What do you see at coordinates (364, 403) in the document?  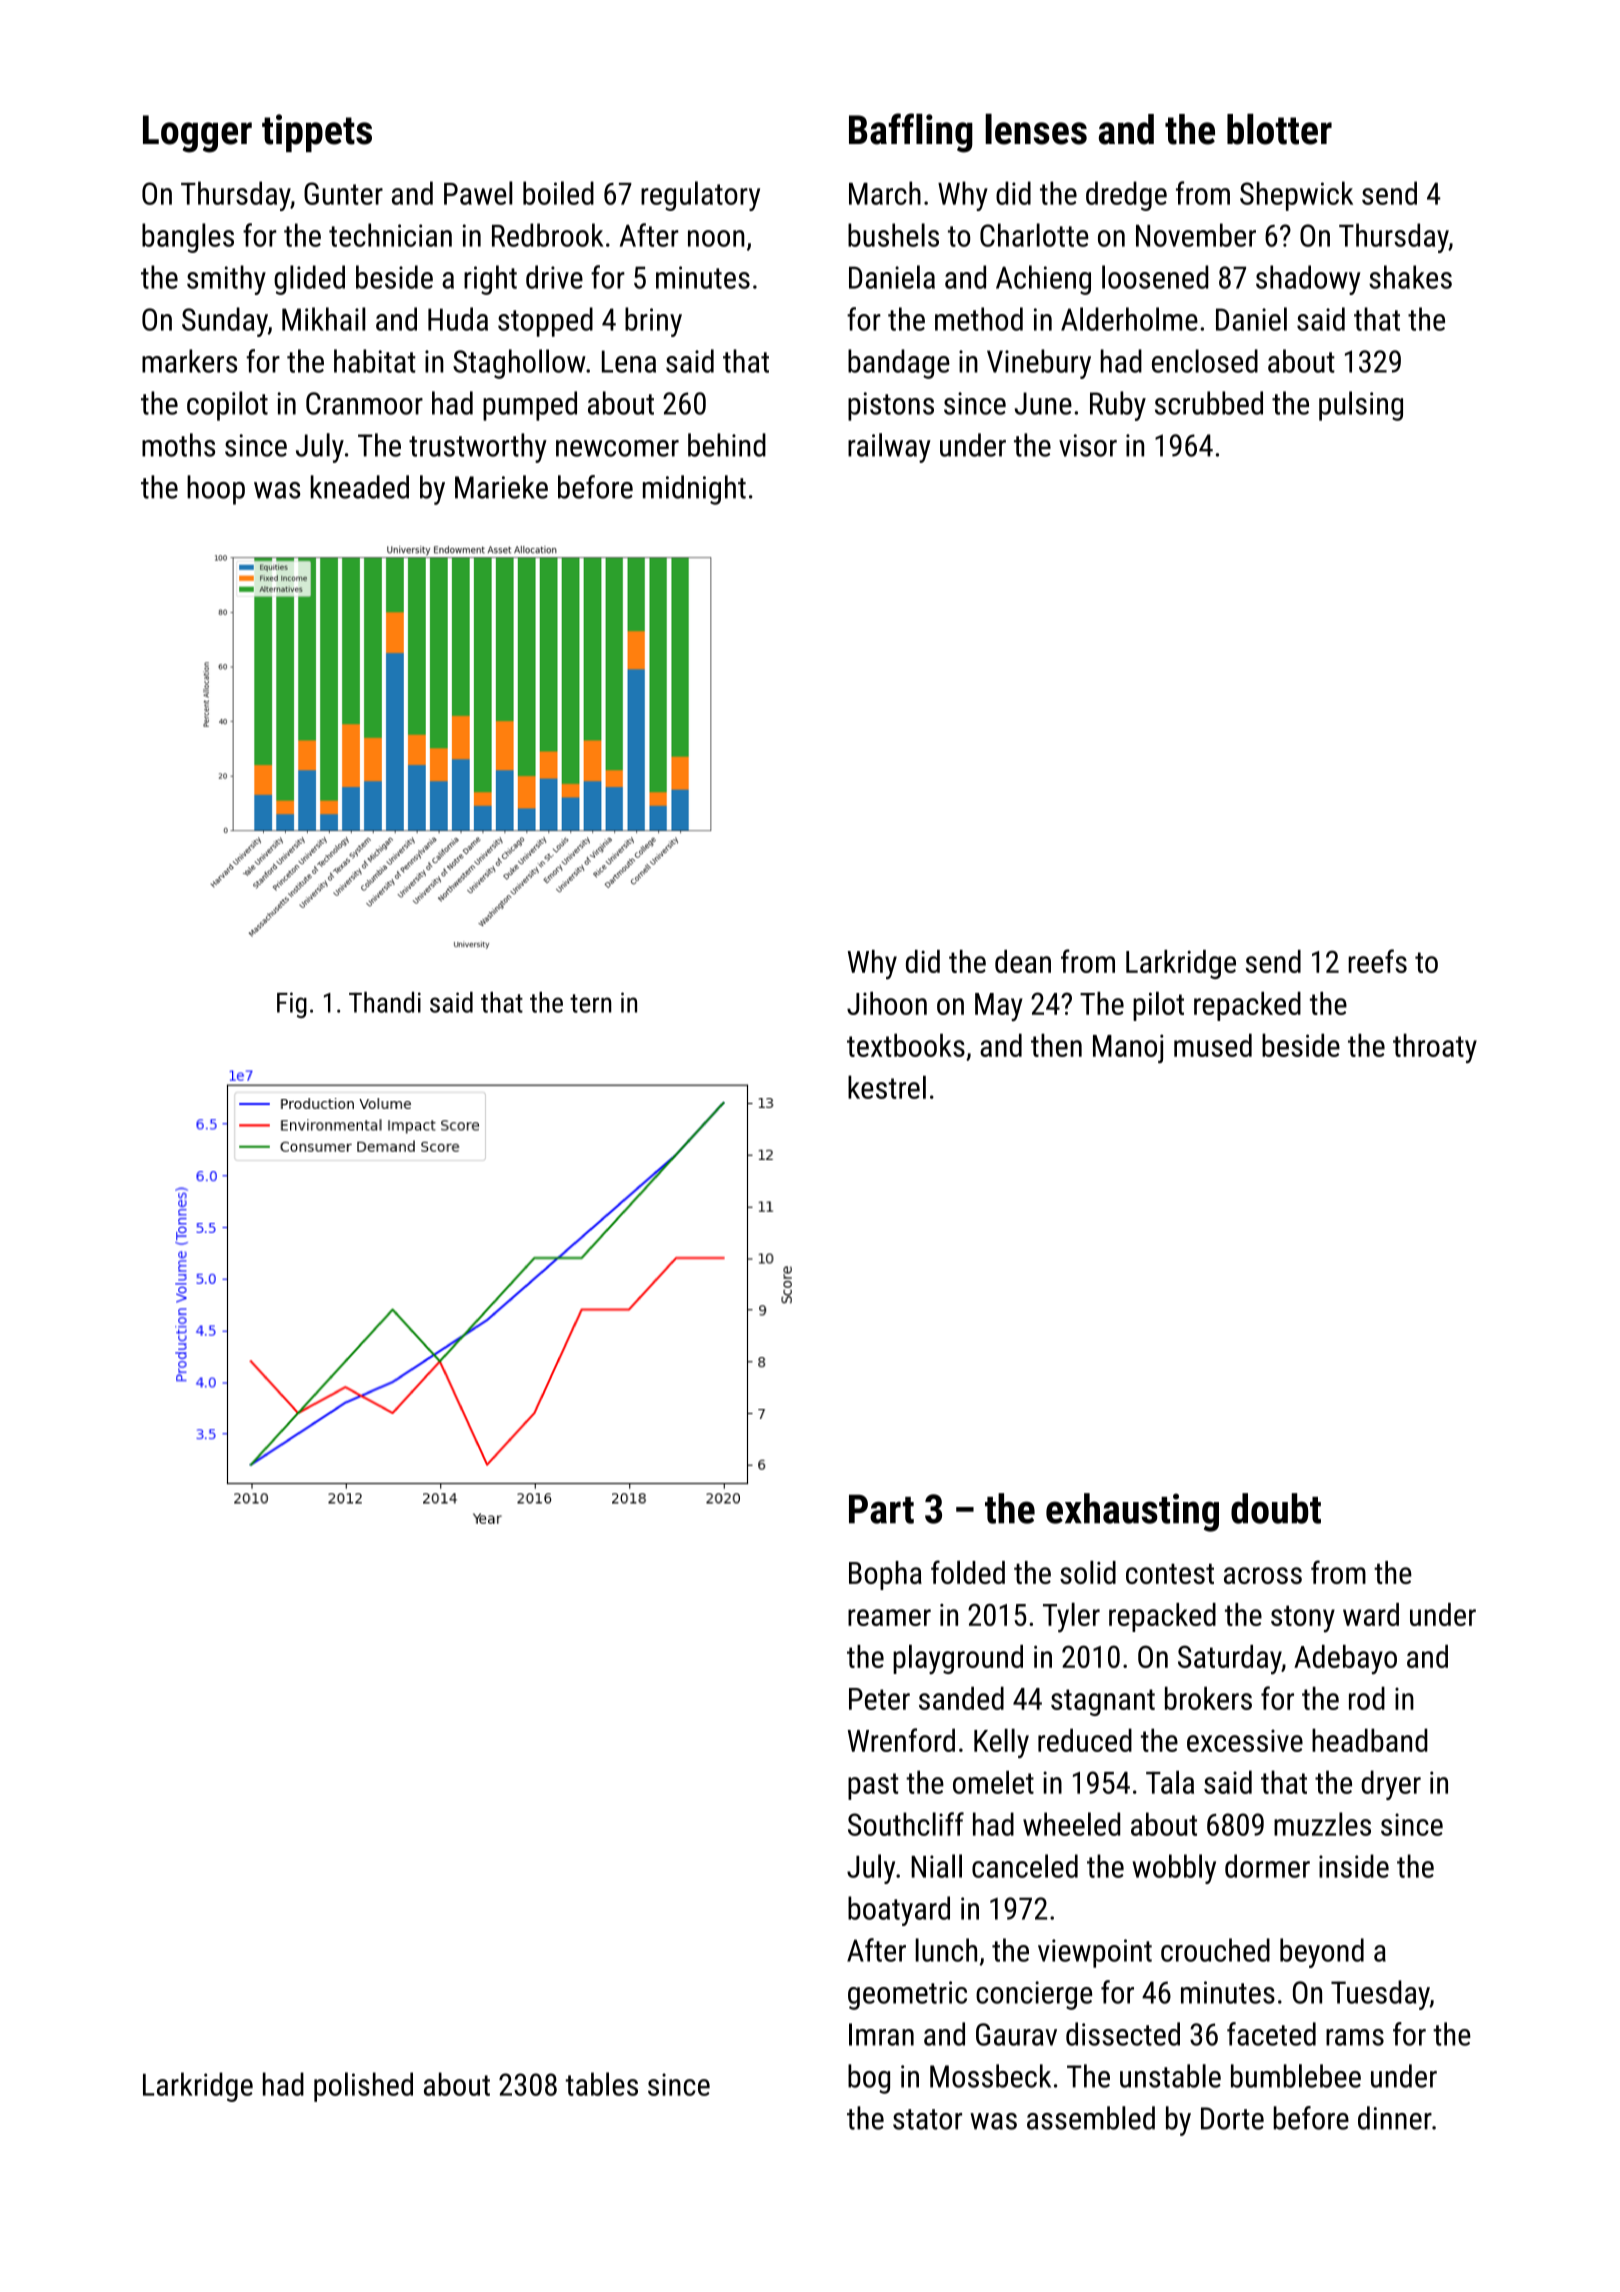 I see `Cranmoor` at bounding box center [364, 403].
